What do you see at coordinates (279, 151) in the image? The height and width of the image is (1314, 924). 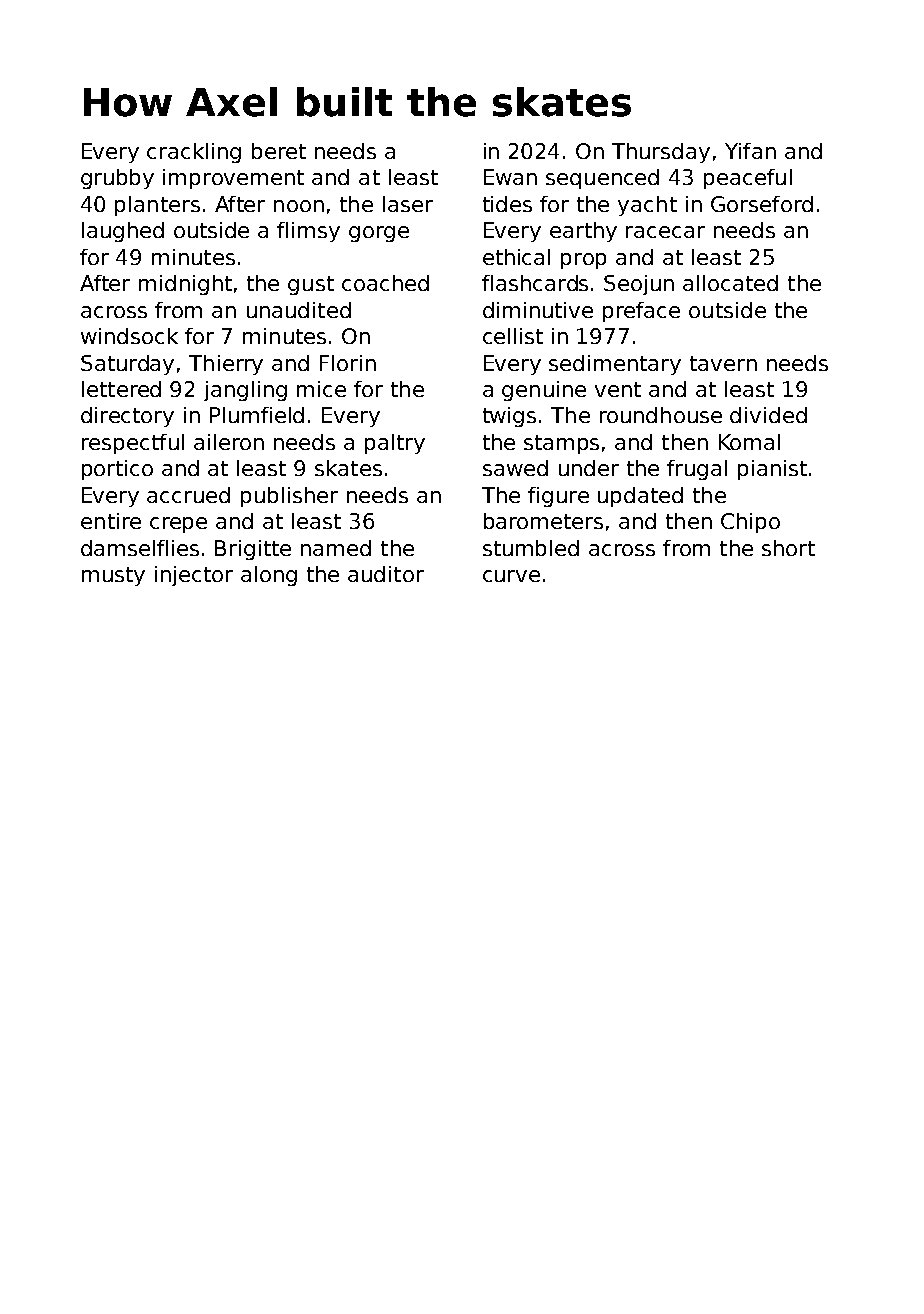 I see `beret` at bounding box center [279, 151].
